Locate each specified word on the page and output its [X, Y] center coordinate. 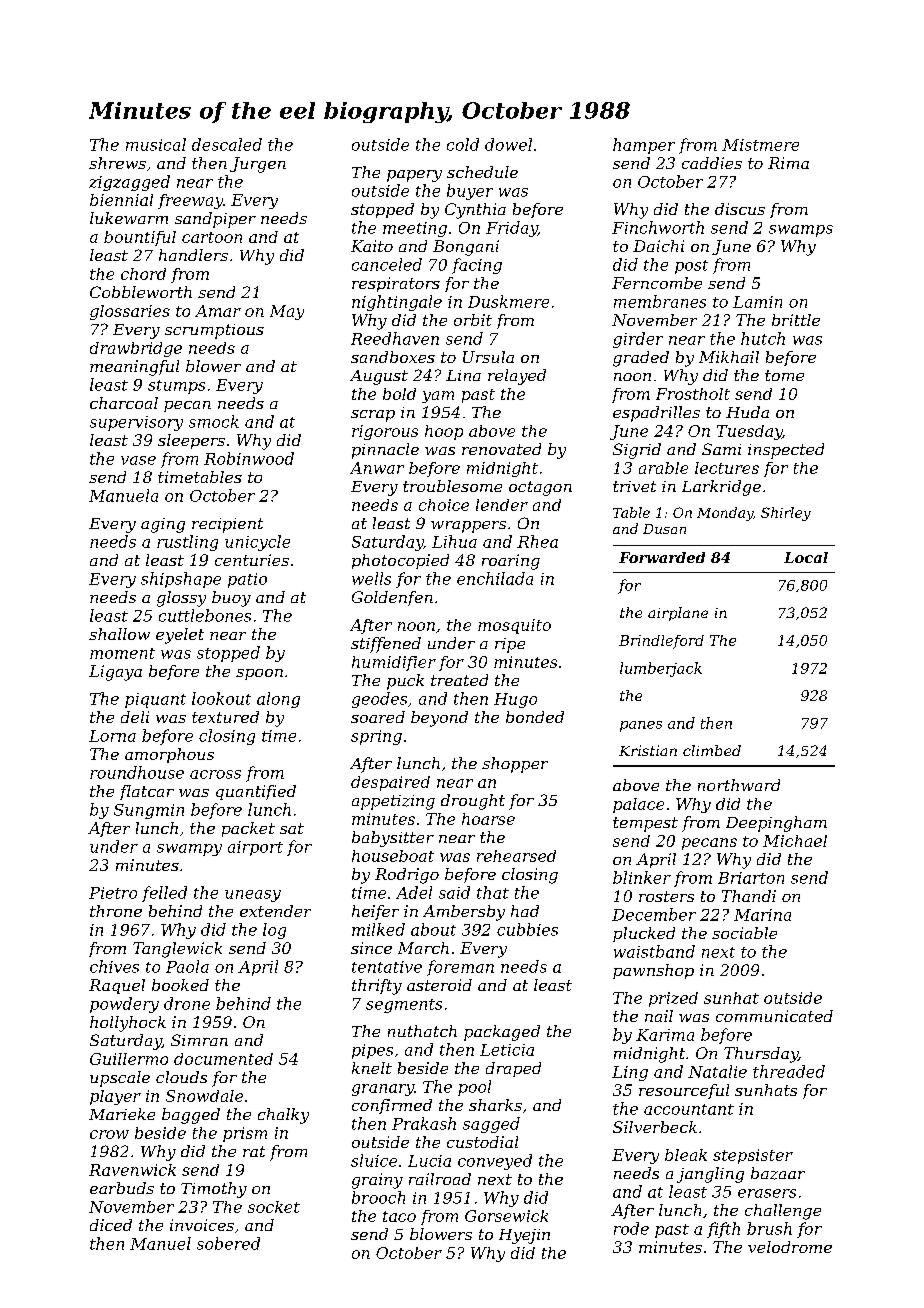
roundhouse [137, 772]
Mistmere [760, 145]
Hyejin [524, 1236]
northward [739, 785]
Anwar [377, 468]
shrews [117, 163]
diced [111, 1225]
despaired [390, 783]
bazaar [778, 1173]
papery [414, 176]
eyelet [180, 636]
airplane [678, 614]
